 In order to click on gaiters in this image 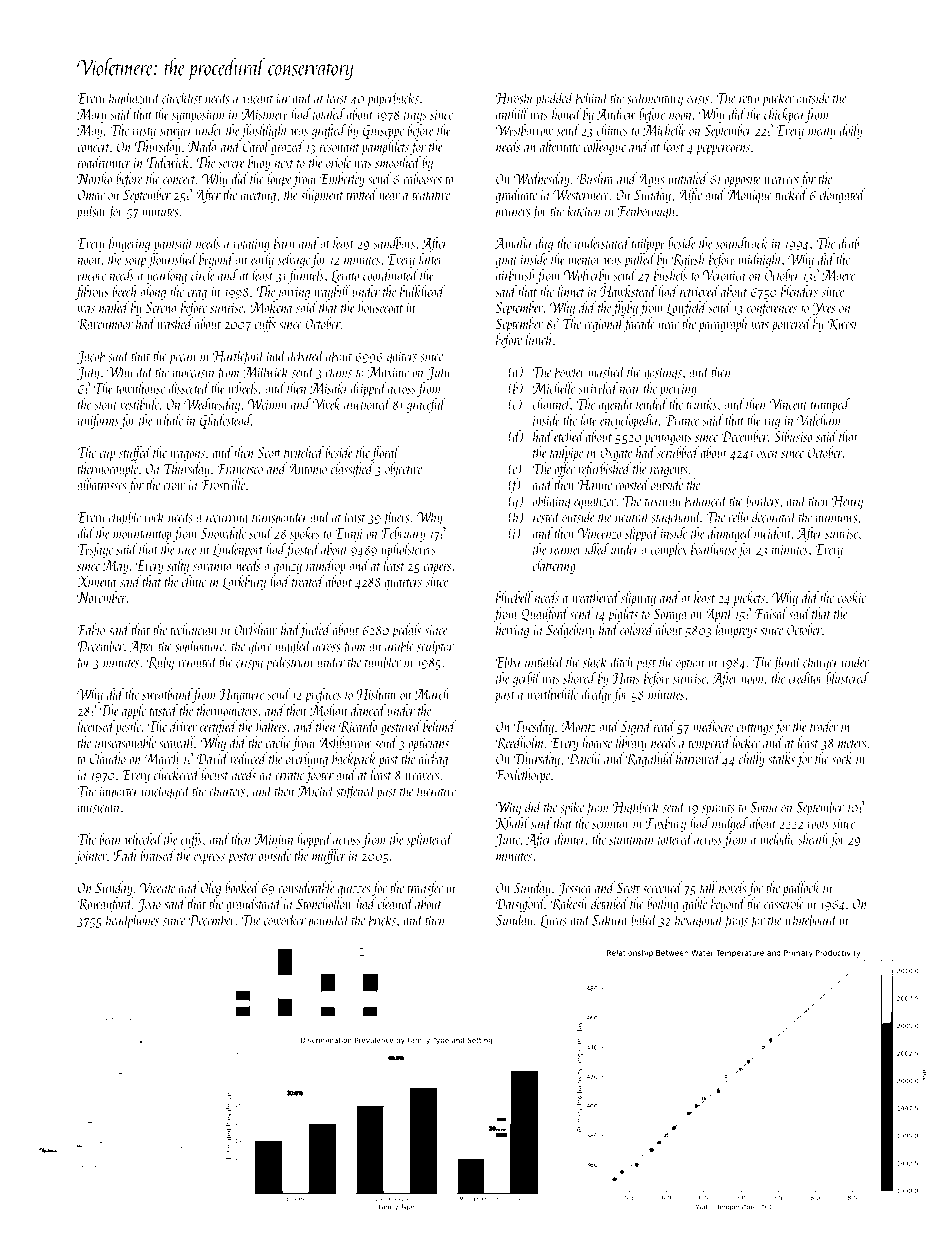, I will do `click(402, 358)`.
